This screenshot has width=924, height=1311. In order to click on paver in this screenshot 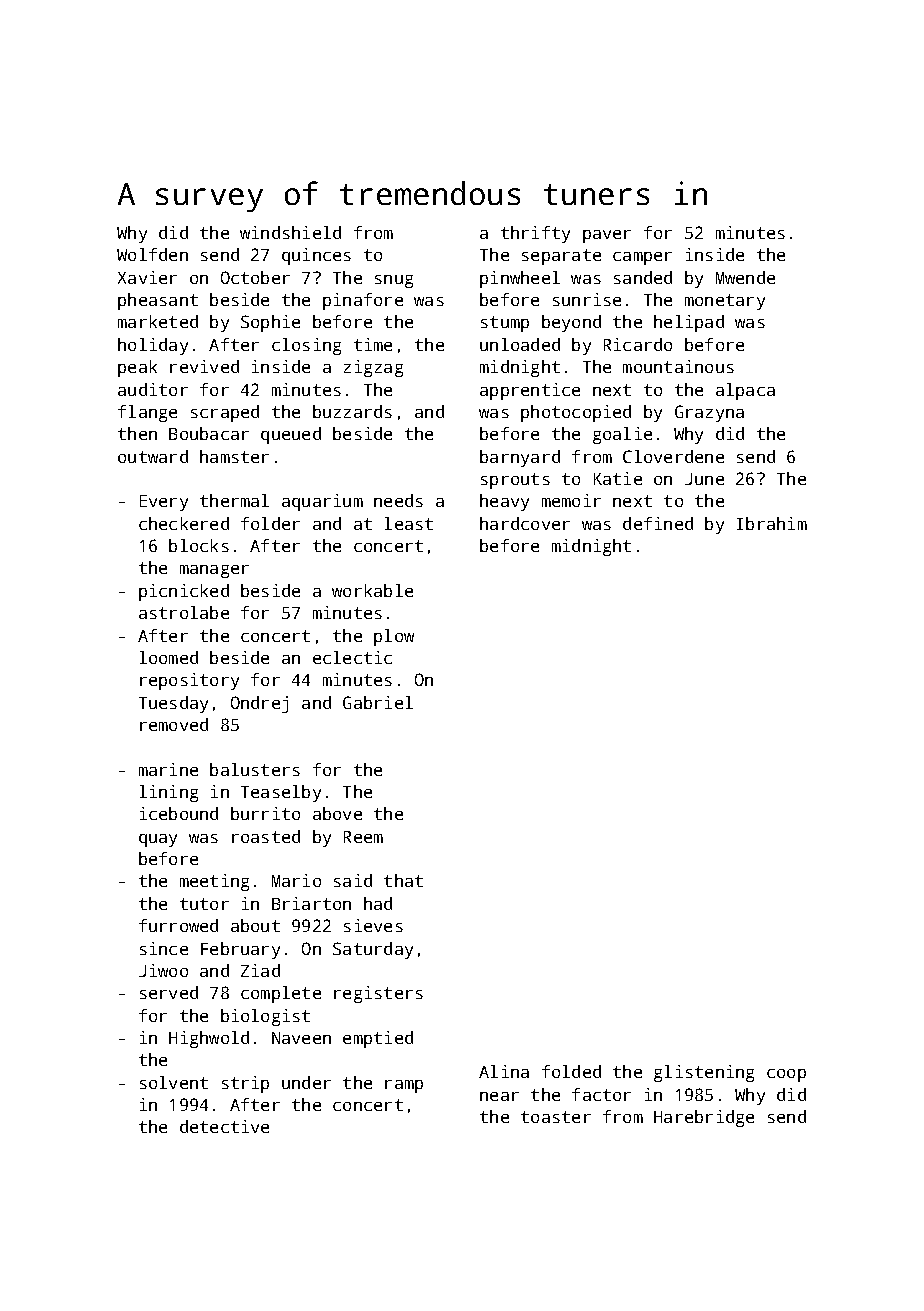, I will do `click(607, 236)`.
